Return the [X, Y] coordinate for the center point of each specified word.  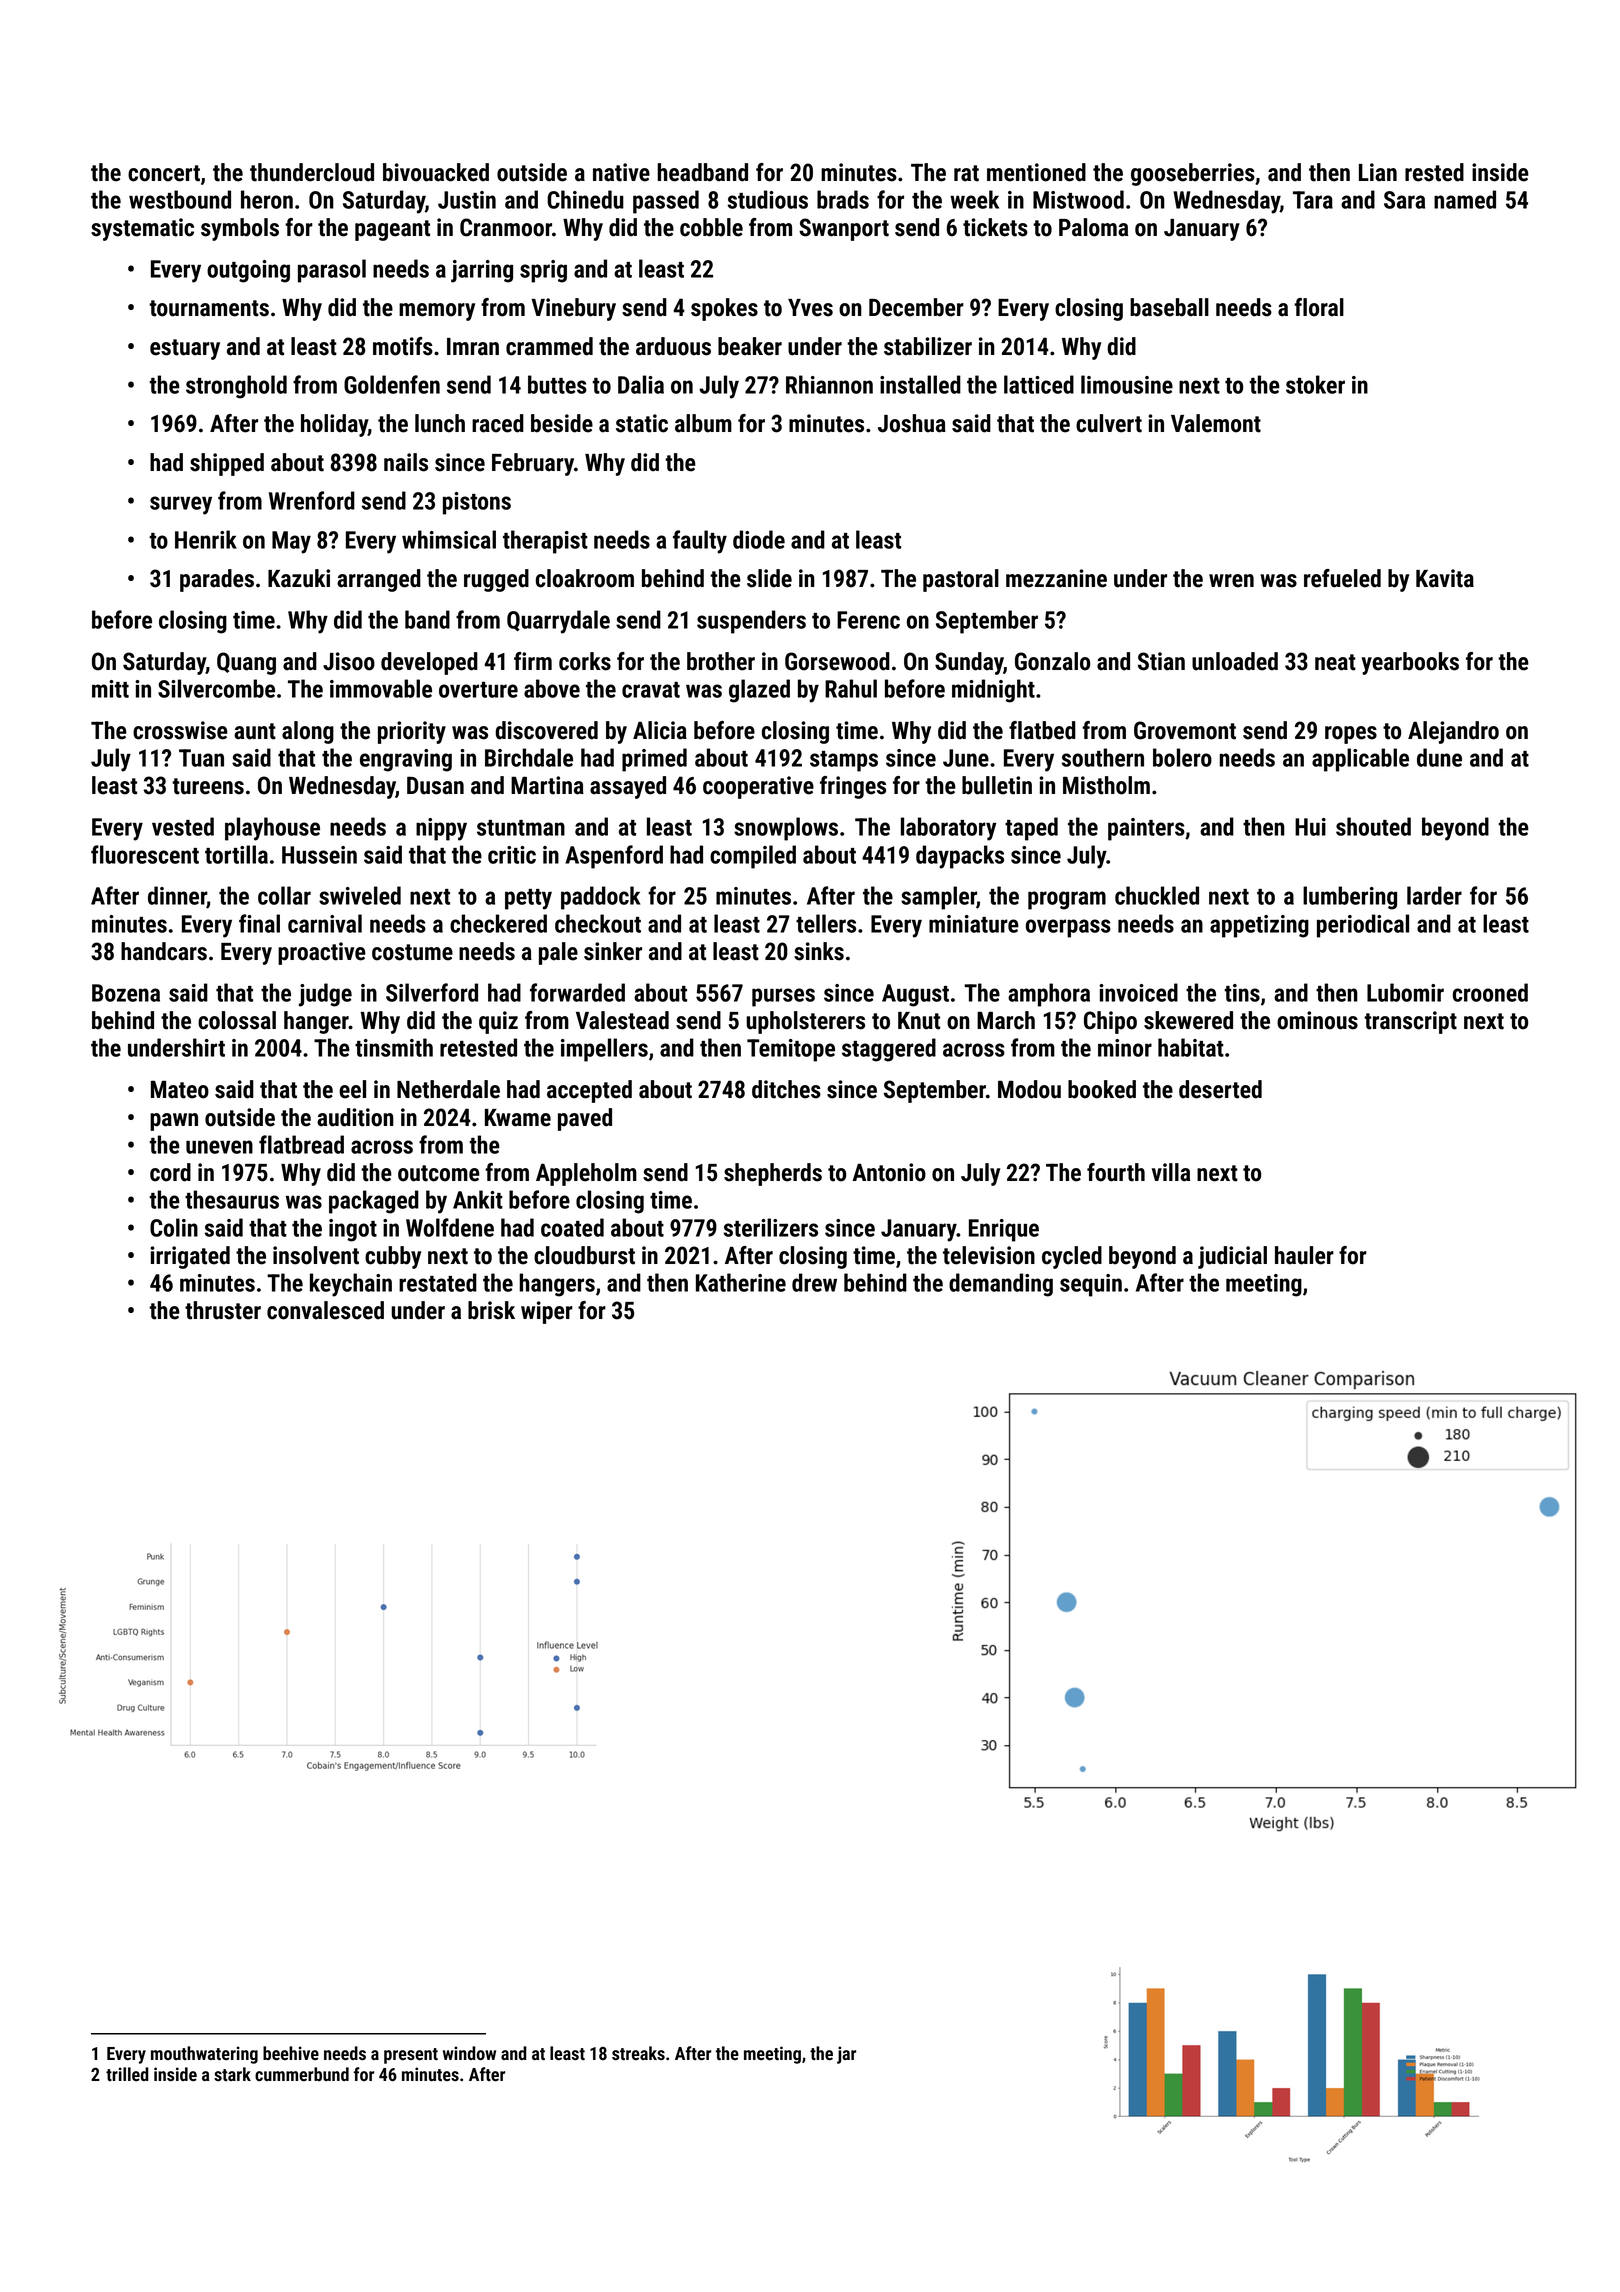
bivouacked [436, 172]
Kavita [1445, 578]
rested [1434, 172]
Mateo [180, 1089]
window [469, 2053]
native [621, 172]
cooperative [758, 787]
